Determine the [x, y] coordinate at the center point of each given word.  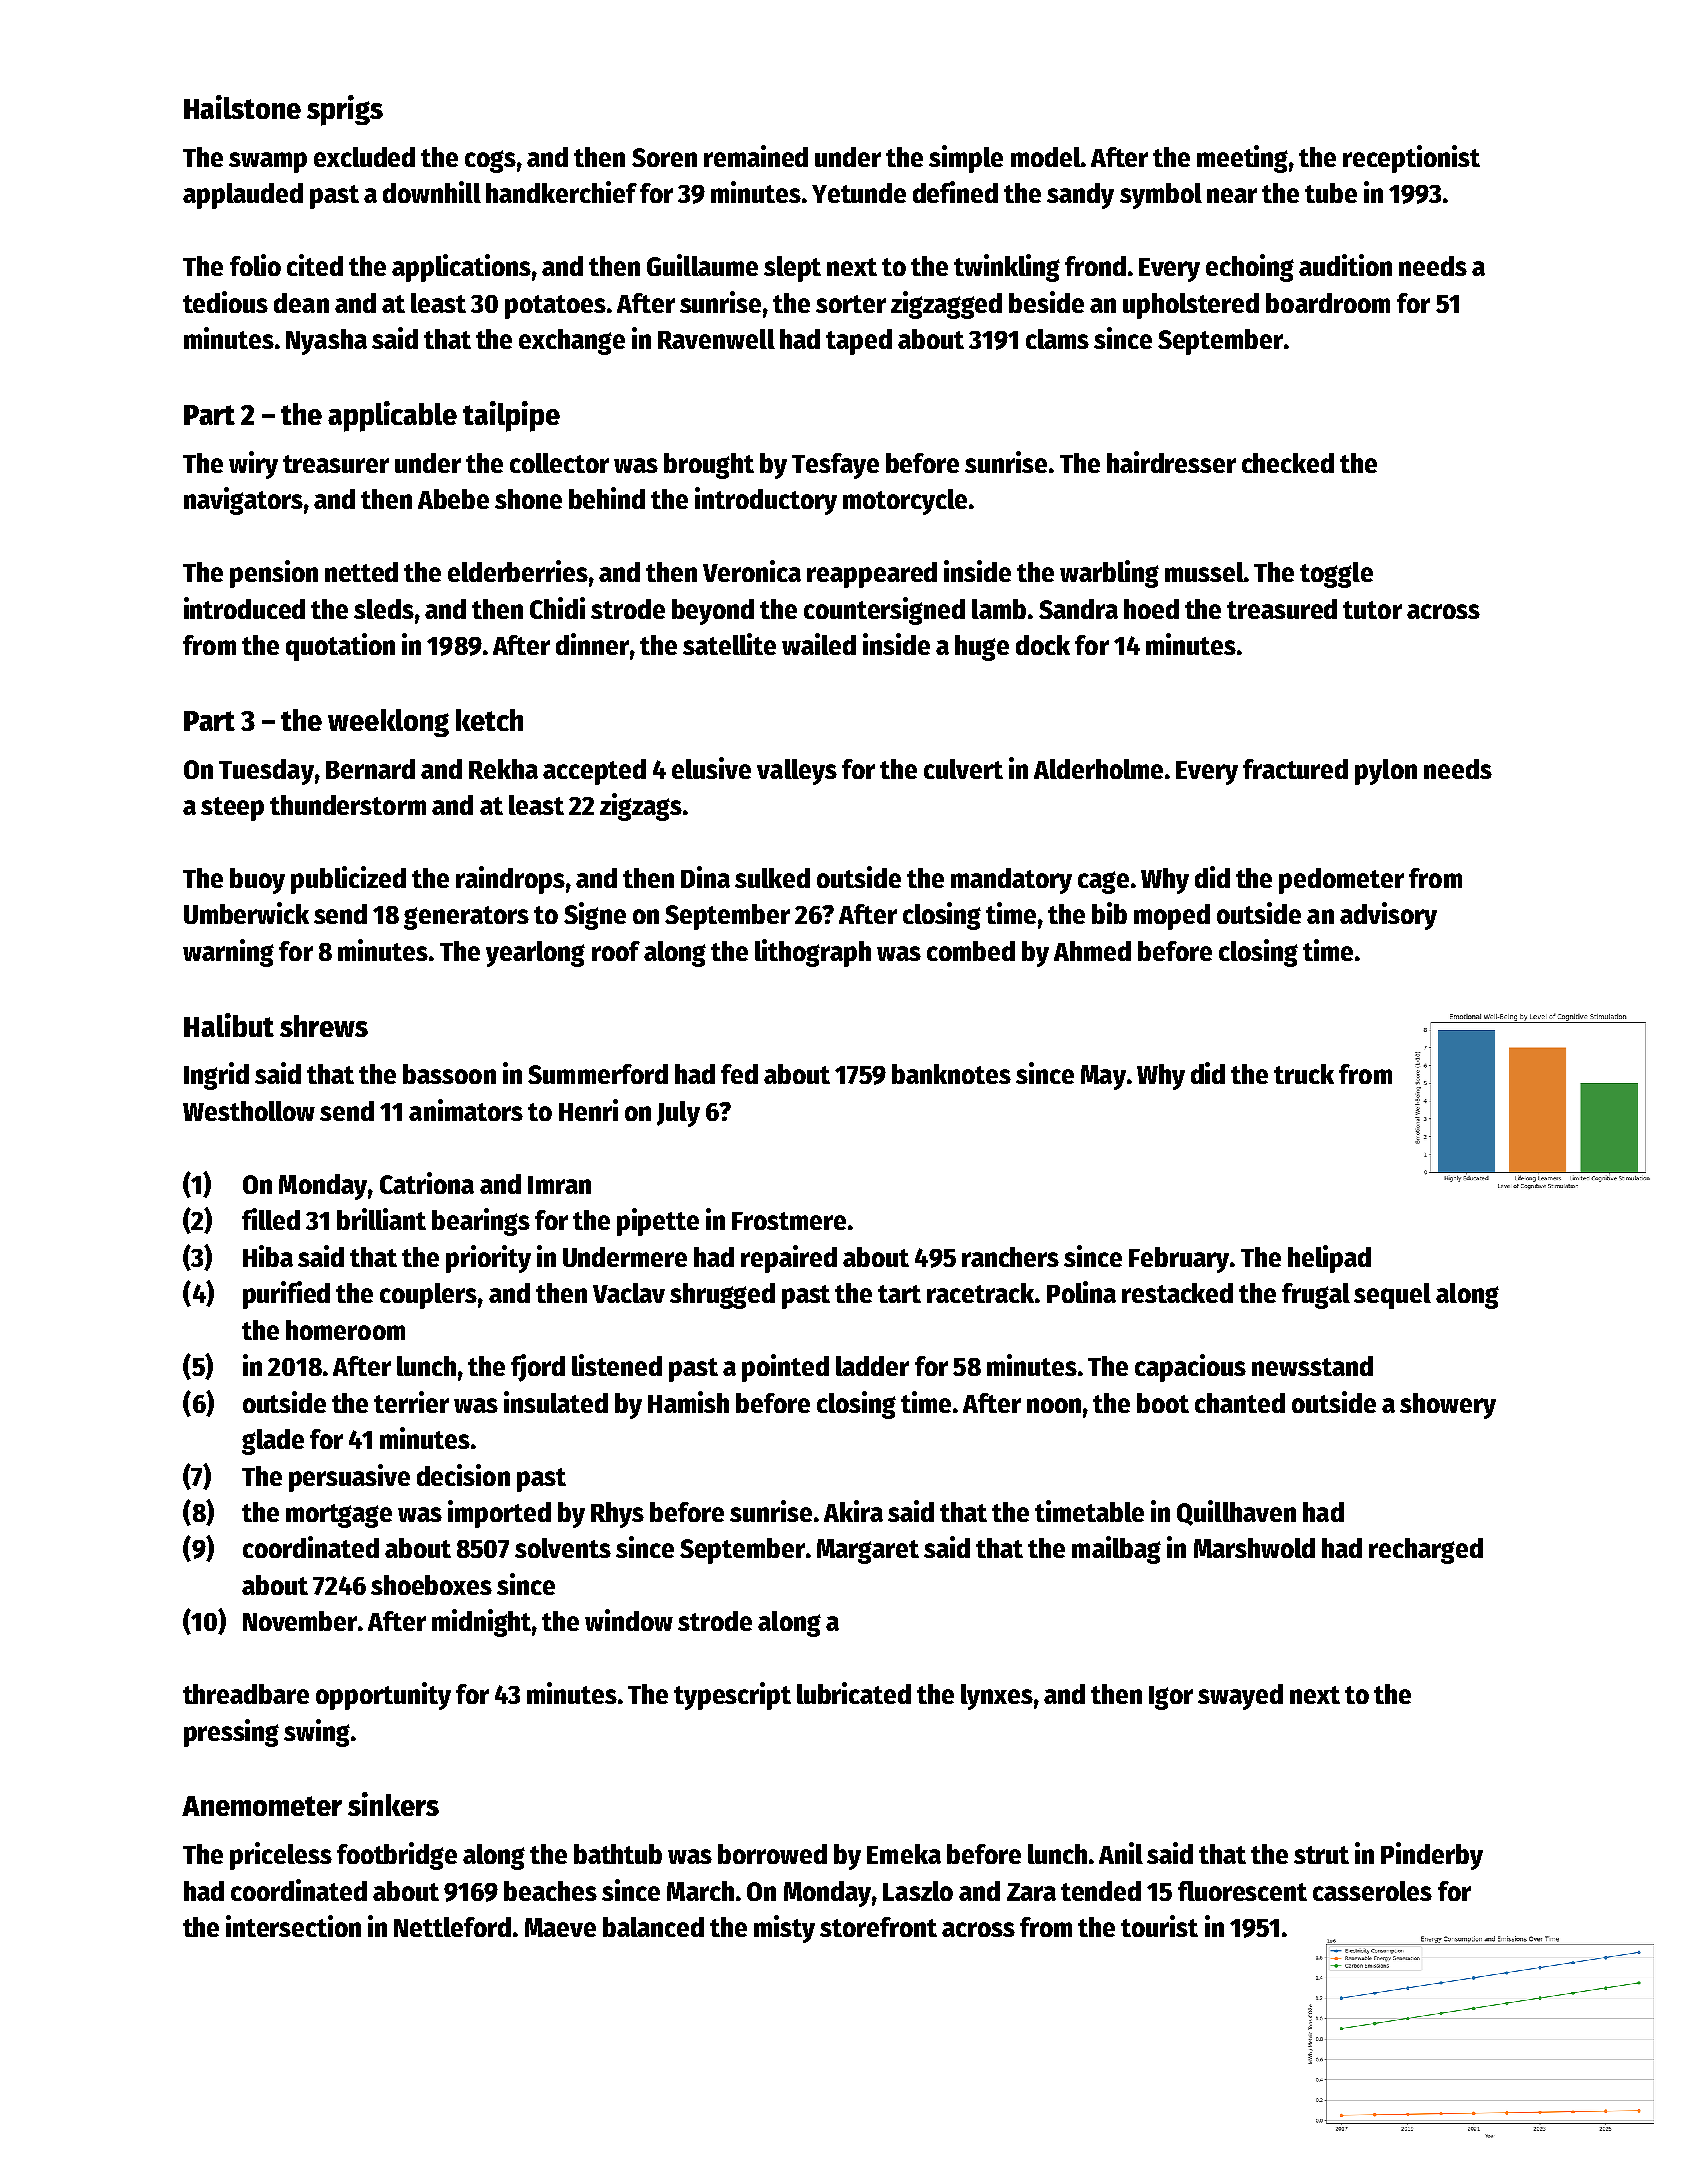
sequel [1392, 1296]
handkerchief [561, 192]
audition [1345, 265]
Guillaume [702, 265]
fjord [538, 1368]
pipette [658, 1222]
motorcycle [905, 502]
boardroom [1328, 303]
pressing [231, 1733]
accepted [594, 772]
